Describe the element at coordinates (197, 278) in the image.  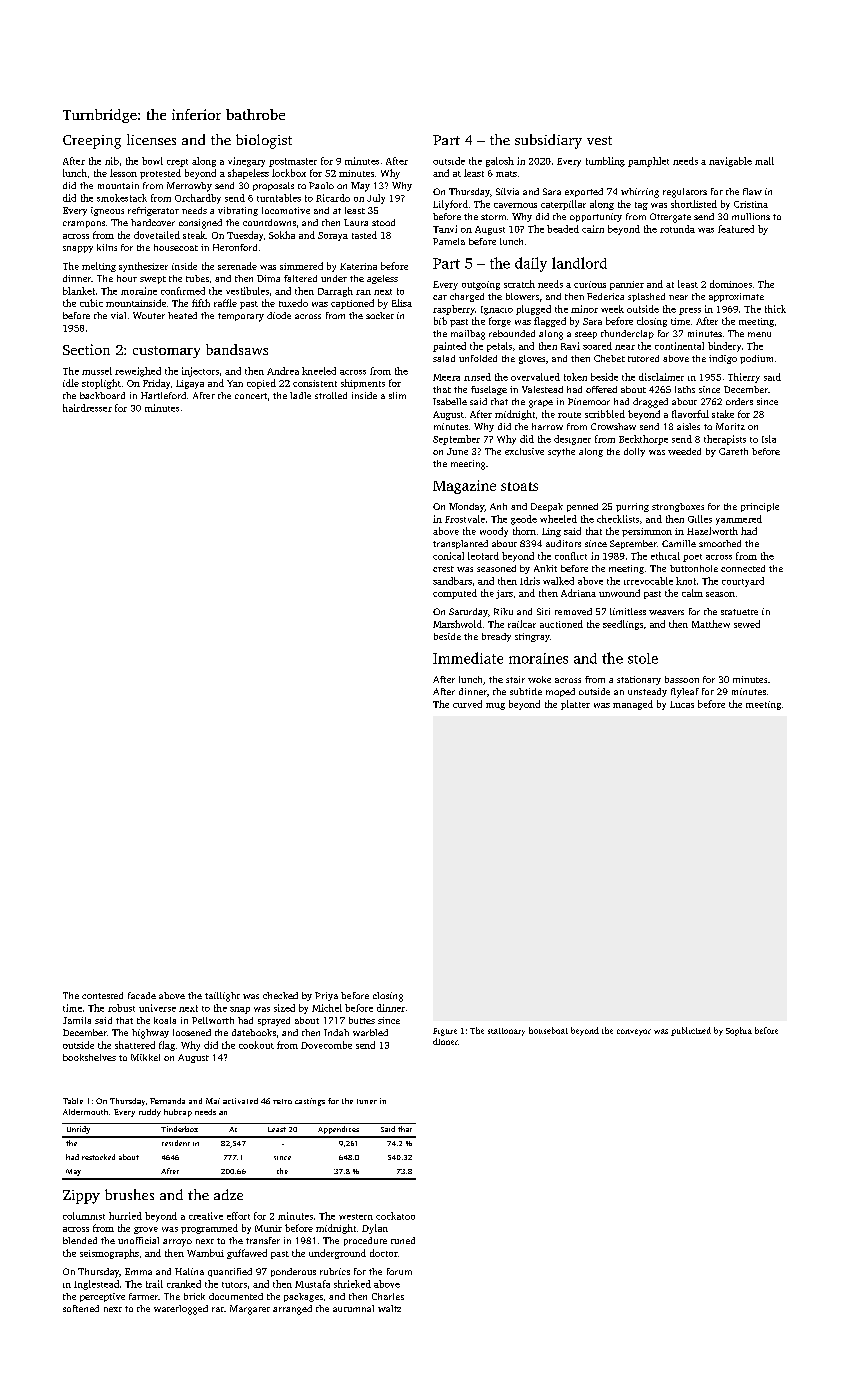
I see `tubes` at that location.
